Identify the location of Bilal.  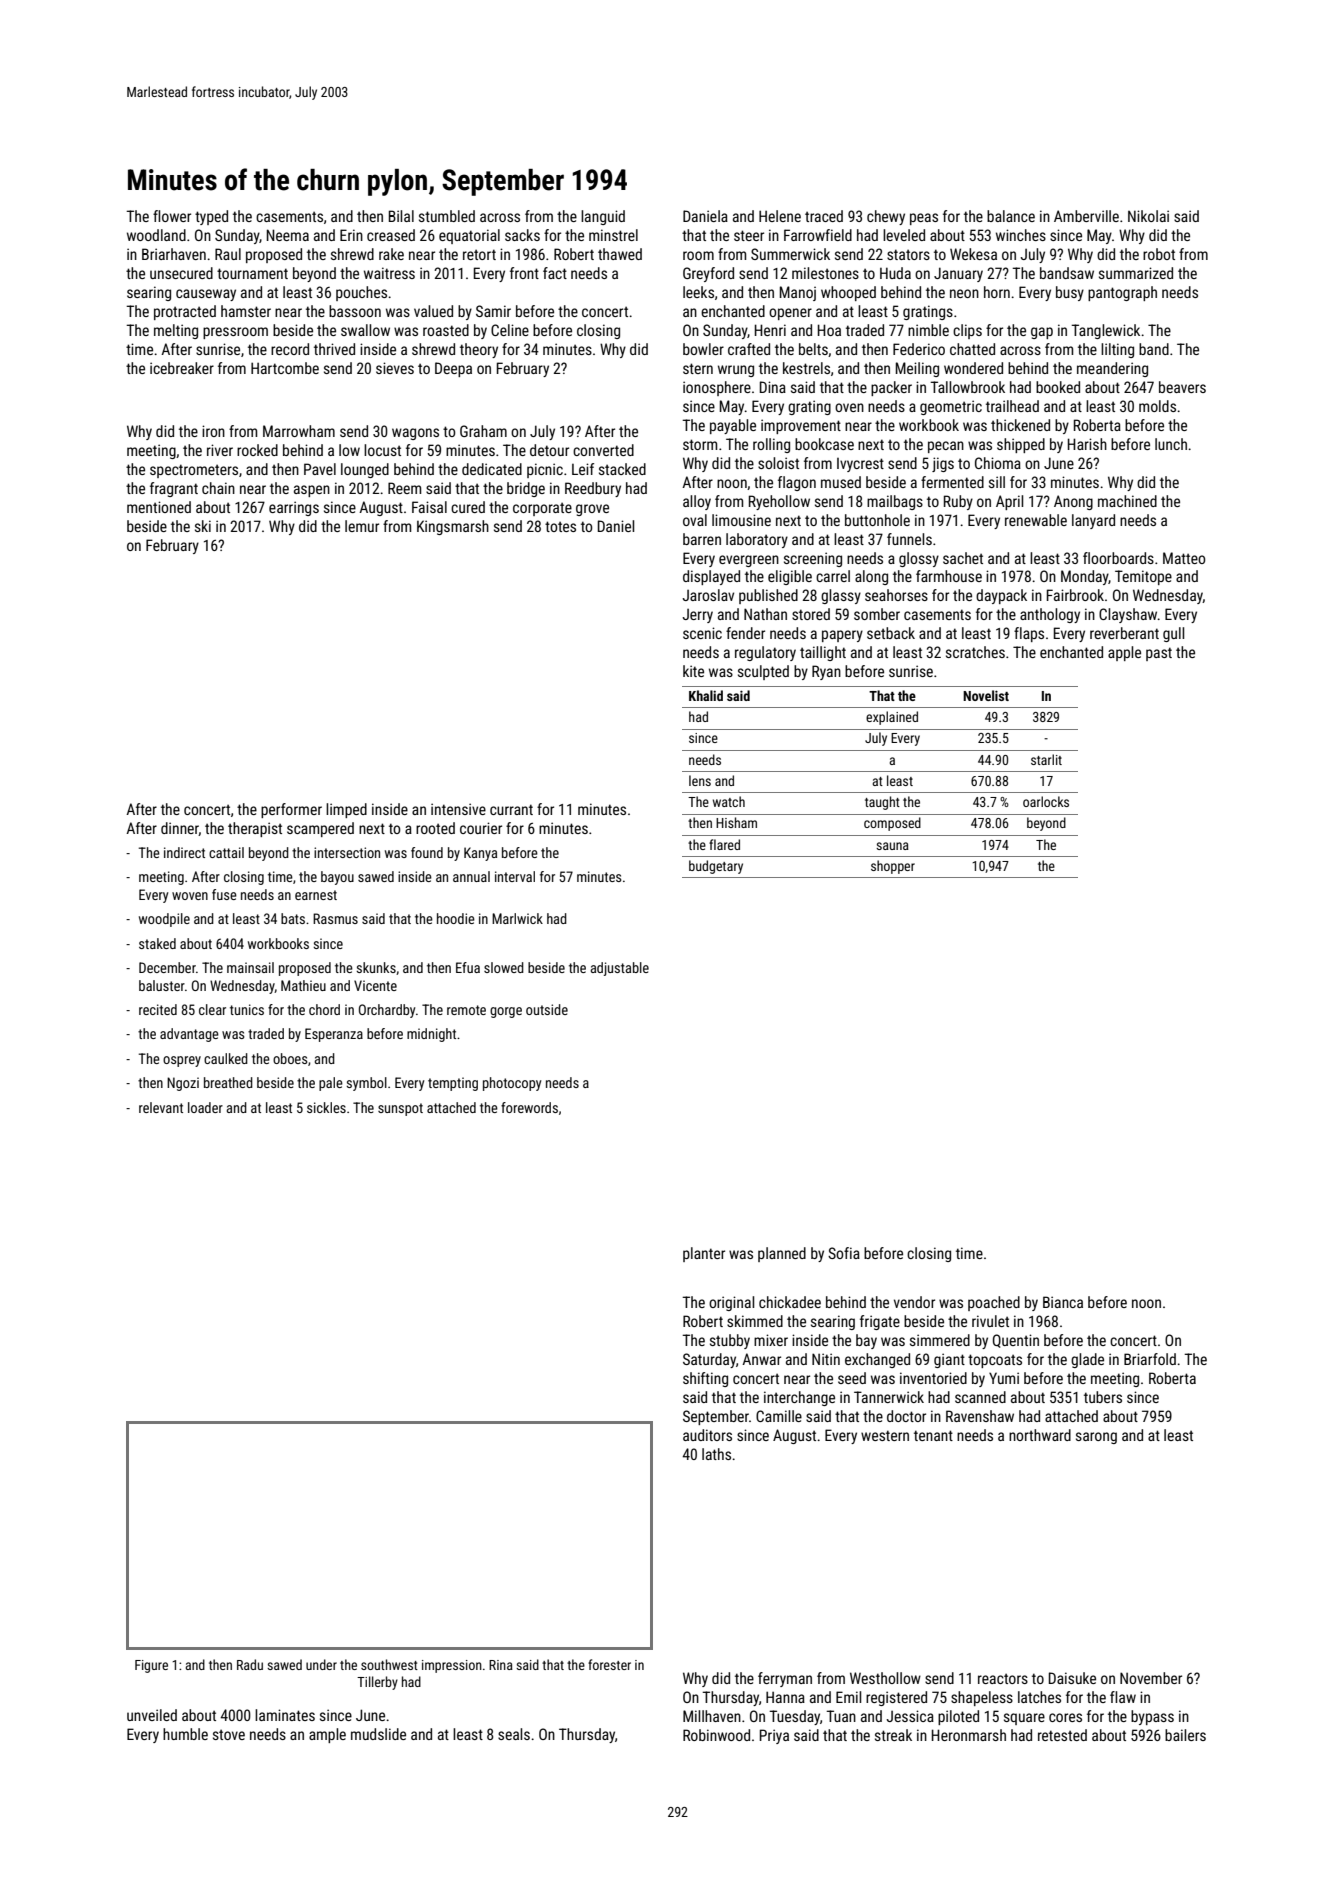
(401, 216).
